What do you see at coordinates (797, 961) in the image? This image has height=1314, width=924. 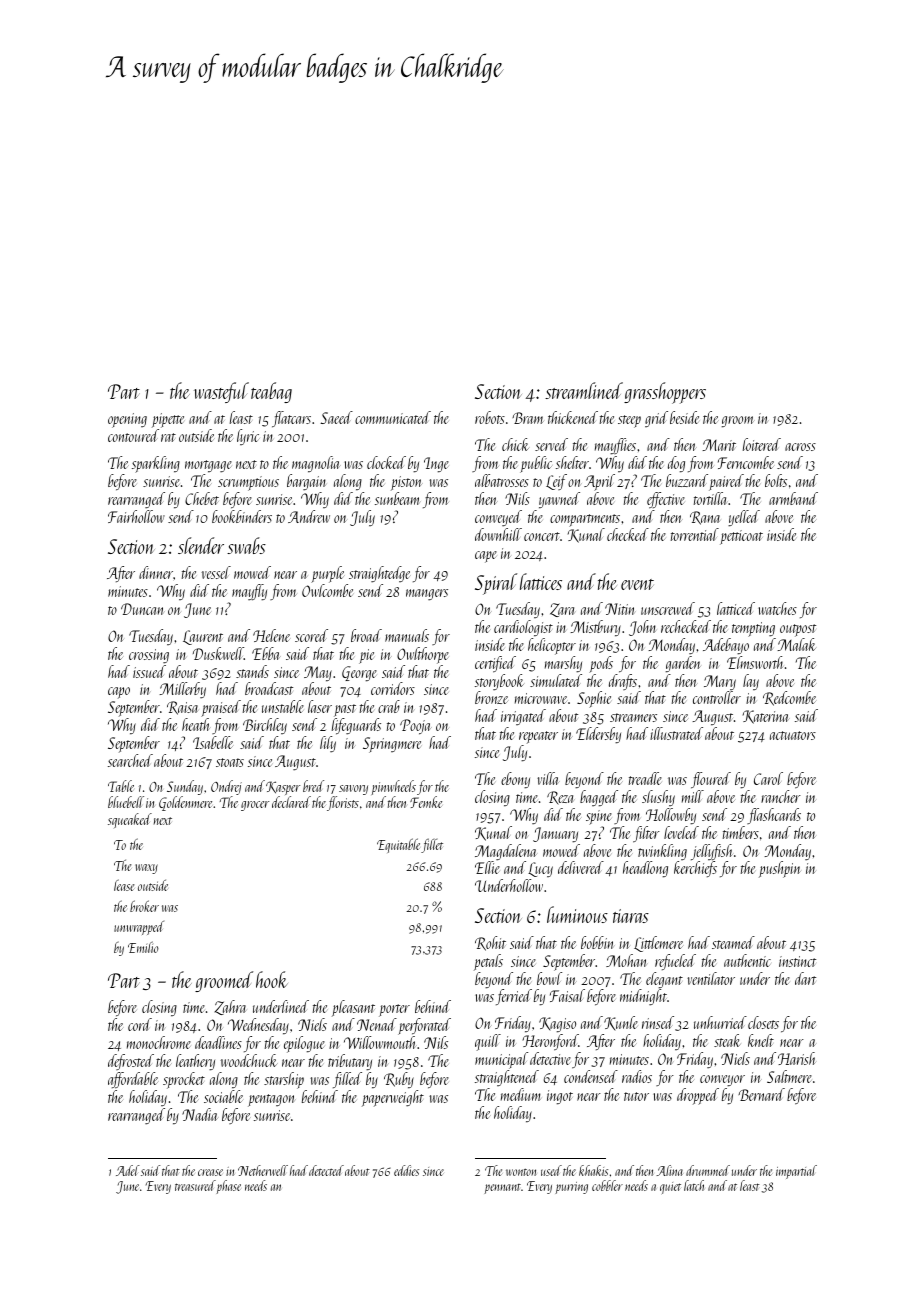 I see `instinct` at bounding box center [797, 961].
